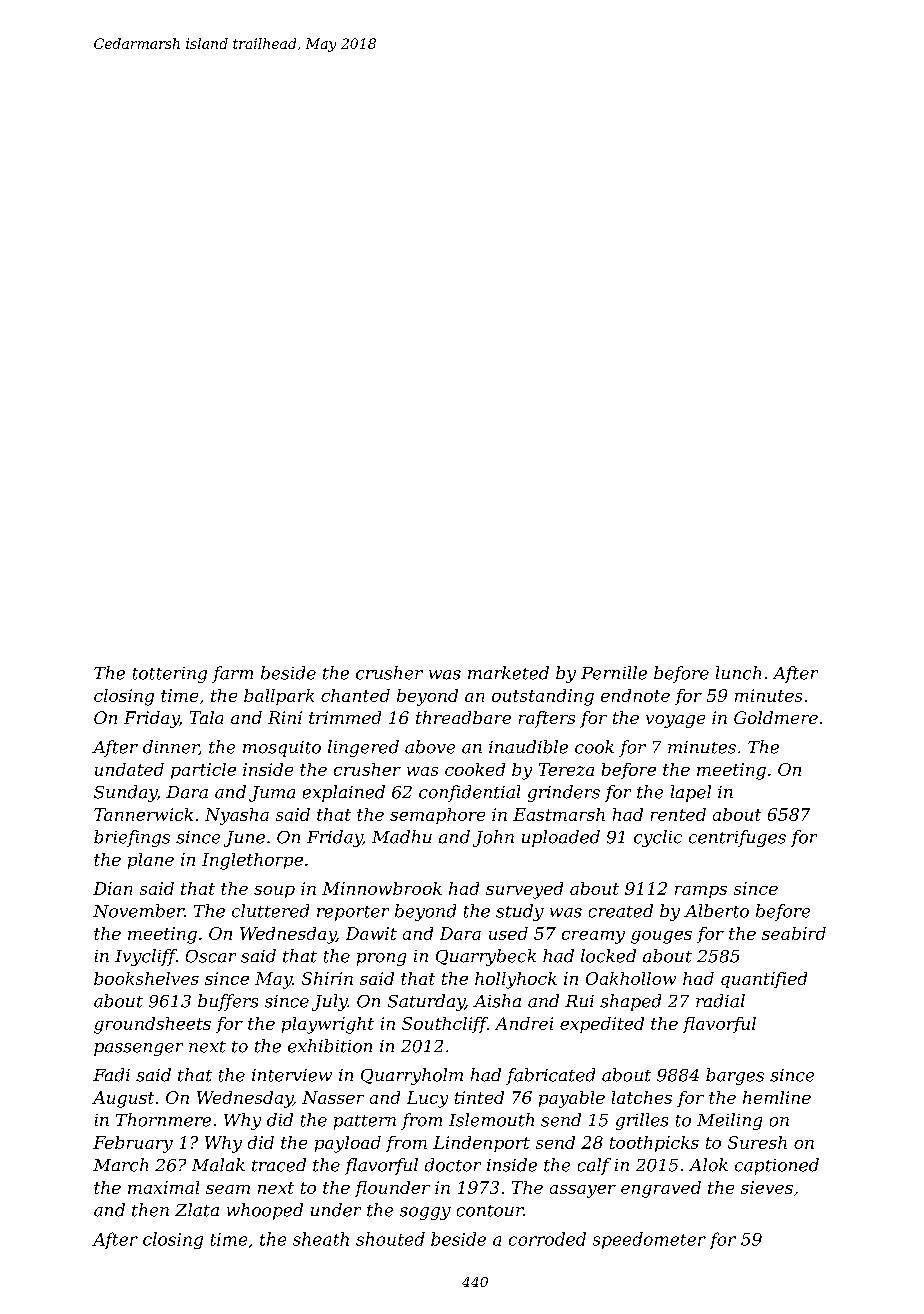 This screenshot has width=924, height=1314. Describe the element at coordinates (720, 1001) in the screenshot. I see `radial` at that location.
